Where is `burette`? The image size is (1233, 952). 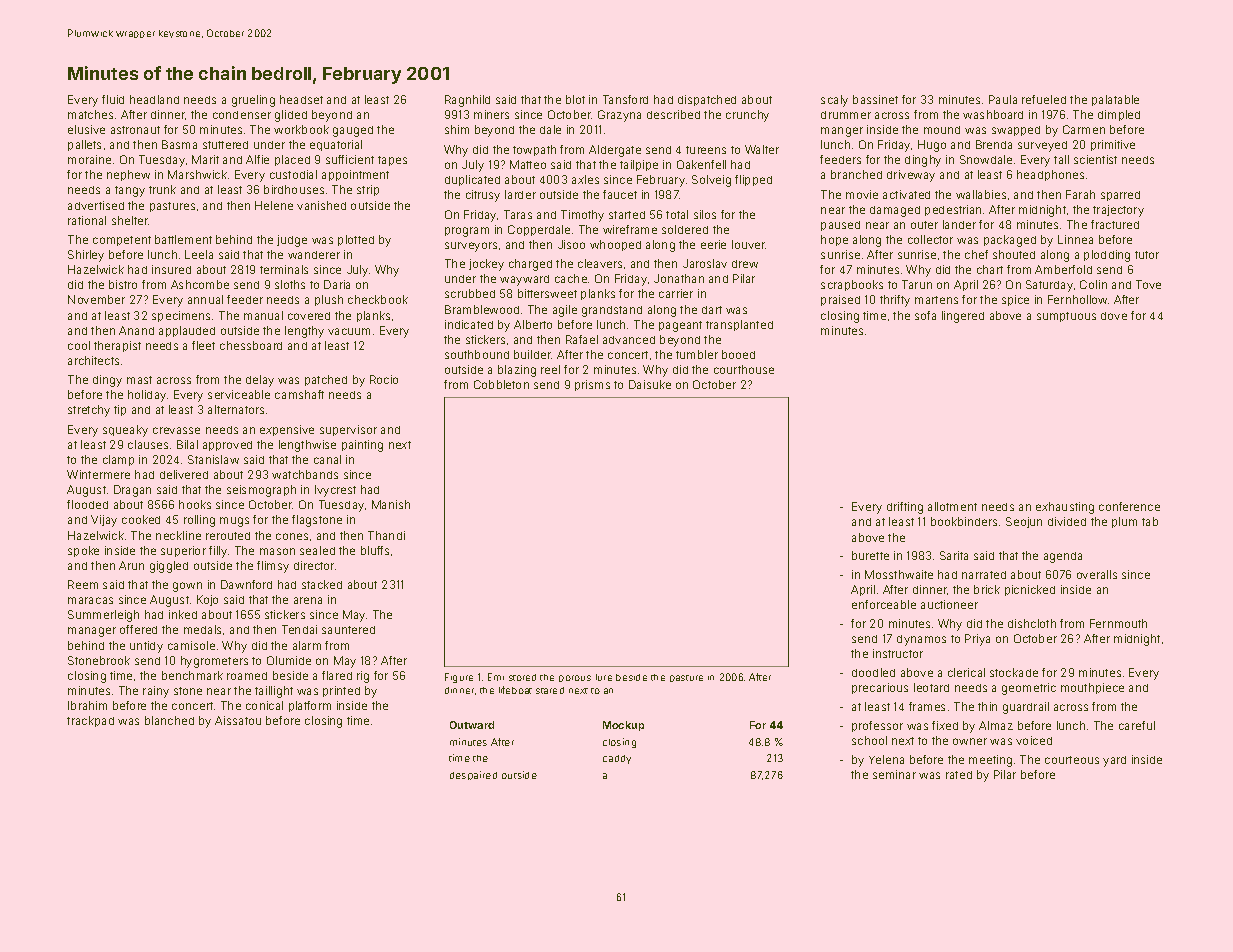
burette is located at coordinates (870, 555).
